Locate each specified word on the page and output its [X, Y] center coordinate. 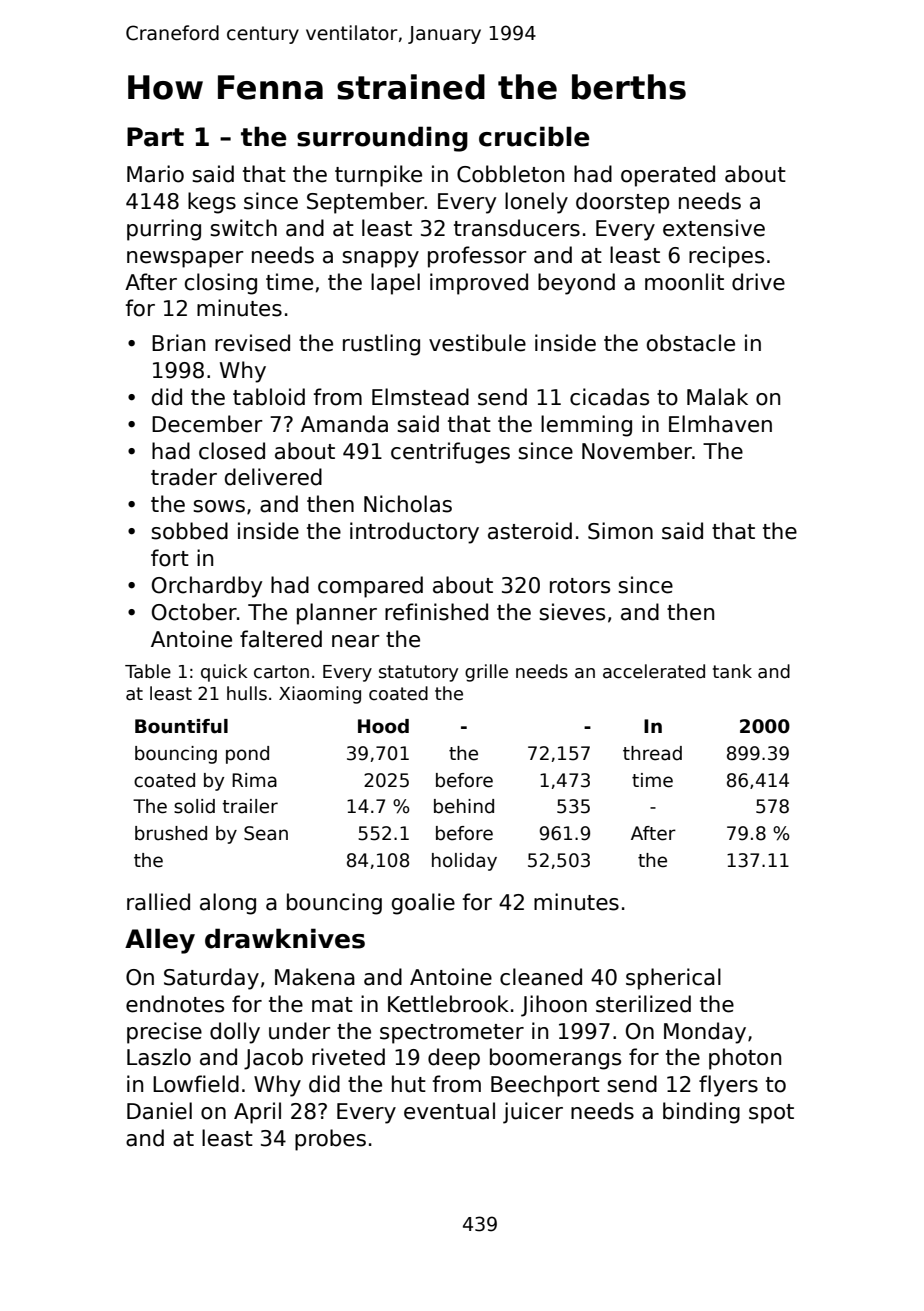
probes [330, 1140]
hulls [247, 693]
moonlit [684, 282]
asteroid [530, 531]
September [366, 203]
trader [184, 477]
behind [464, 806]
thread [652, 753]
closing [221, 284]
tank [732, 671]
